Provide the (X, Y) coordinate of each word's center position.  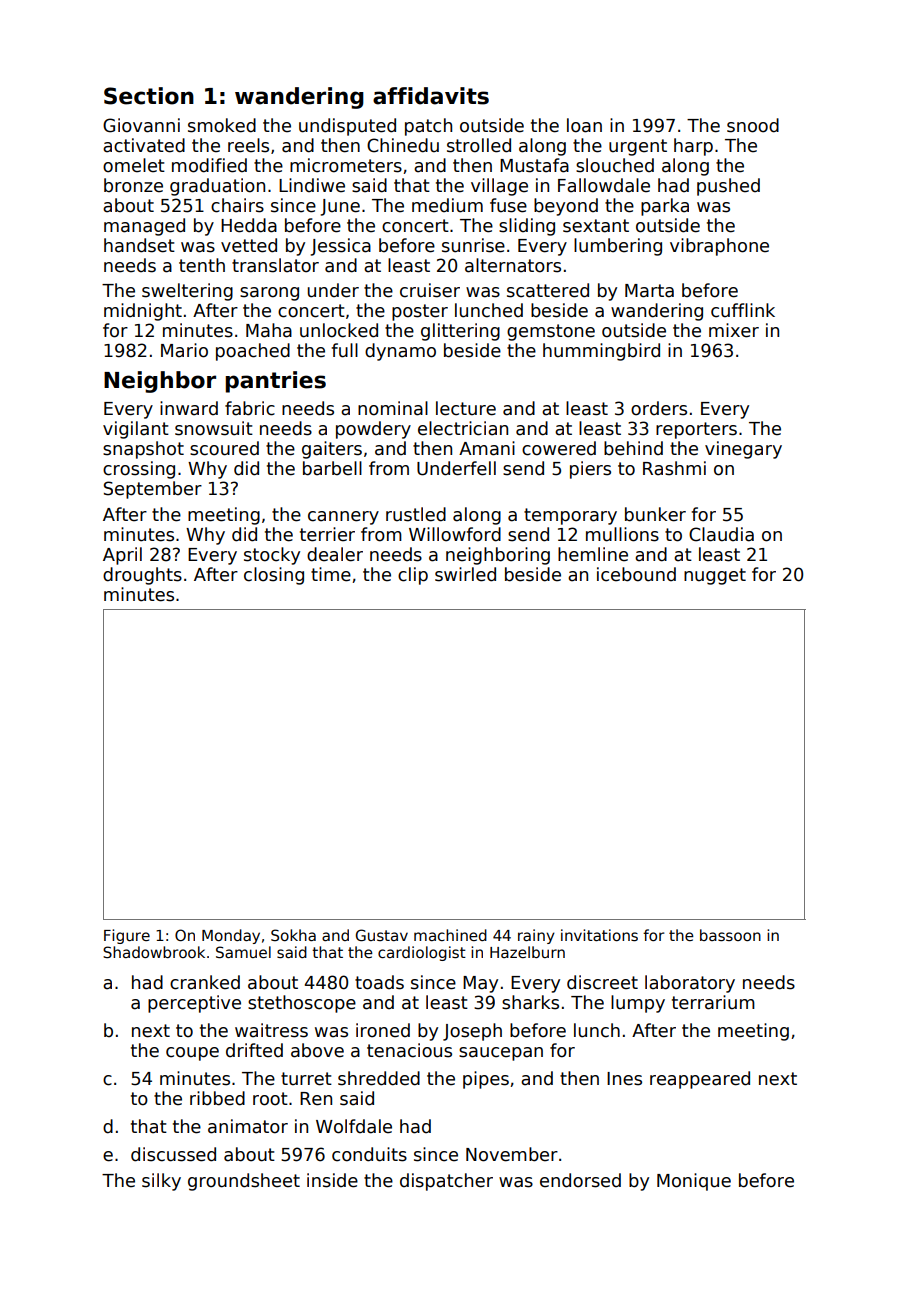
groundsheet (244, 1182)
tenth (202, 265)
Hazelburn (527, 952)
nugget (715, 576)
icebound (636, 574)
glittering (460, 332)
